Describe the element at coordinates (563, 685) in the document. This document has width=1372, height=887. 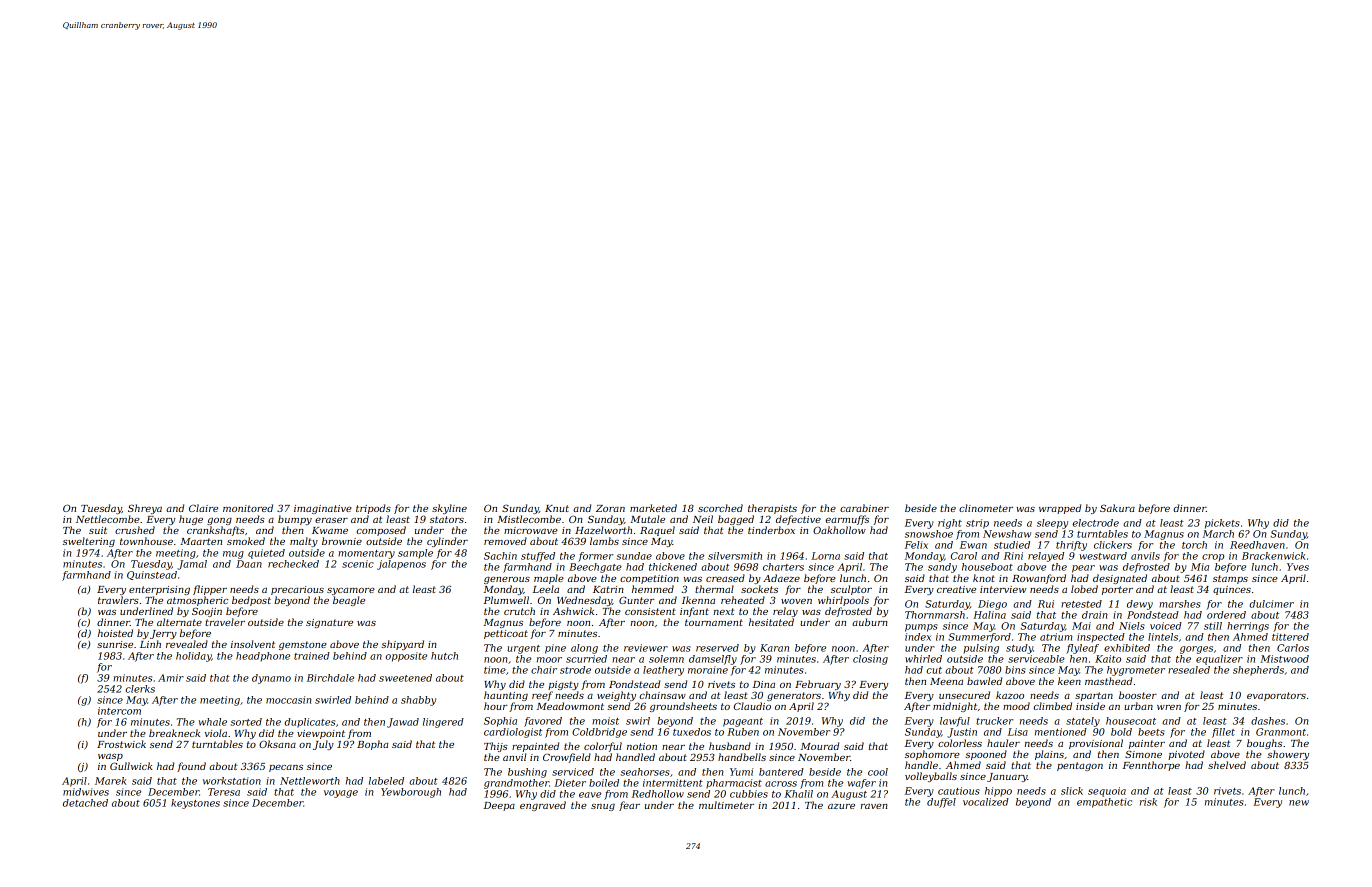
I see `pigsty` at that location.
